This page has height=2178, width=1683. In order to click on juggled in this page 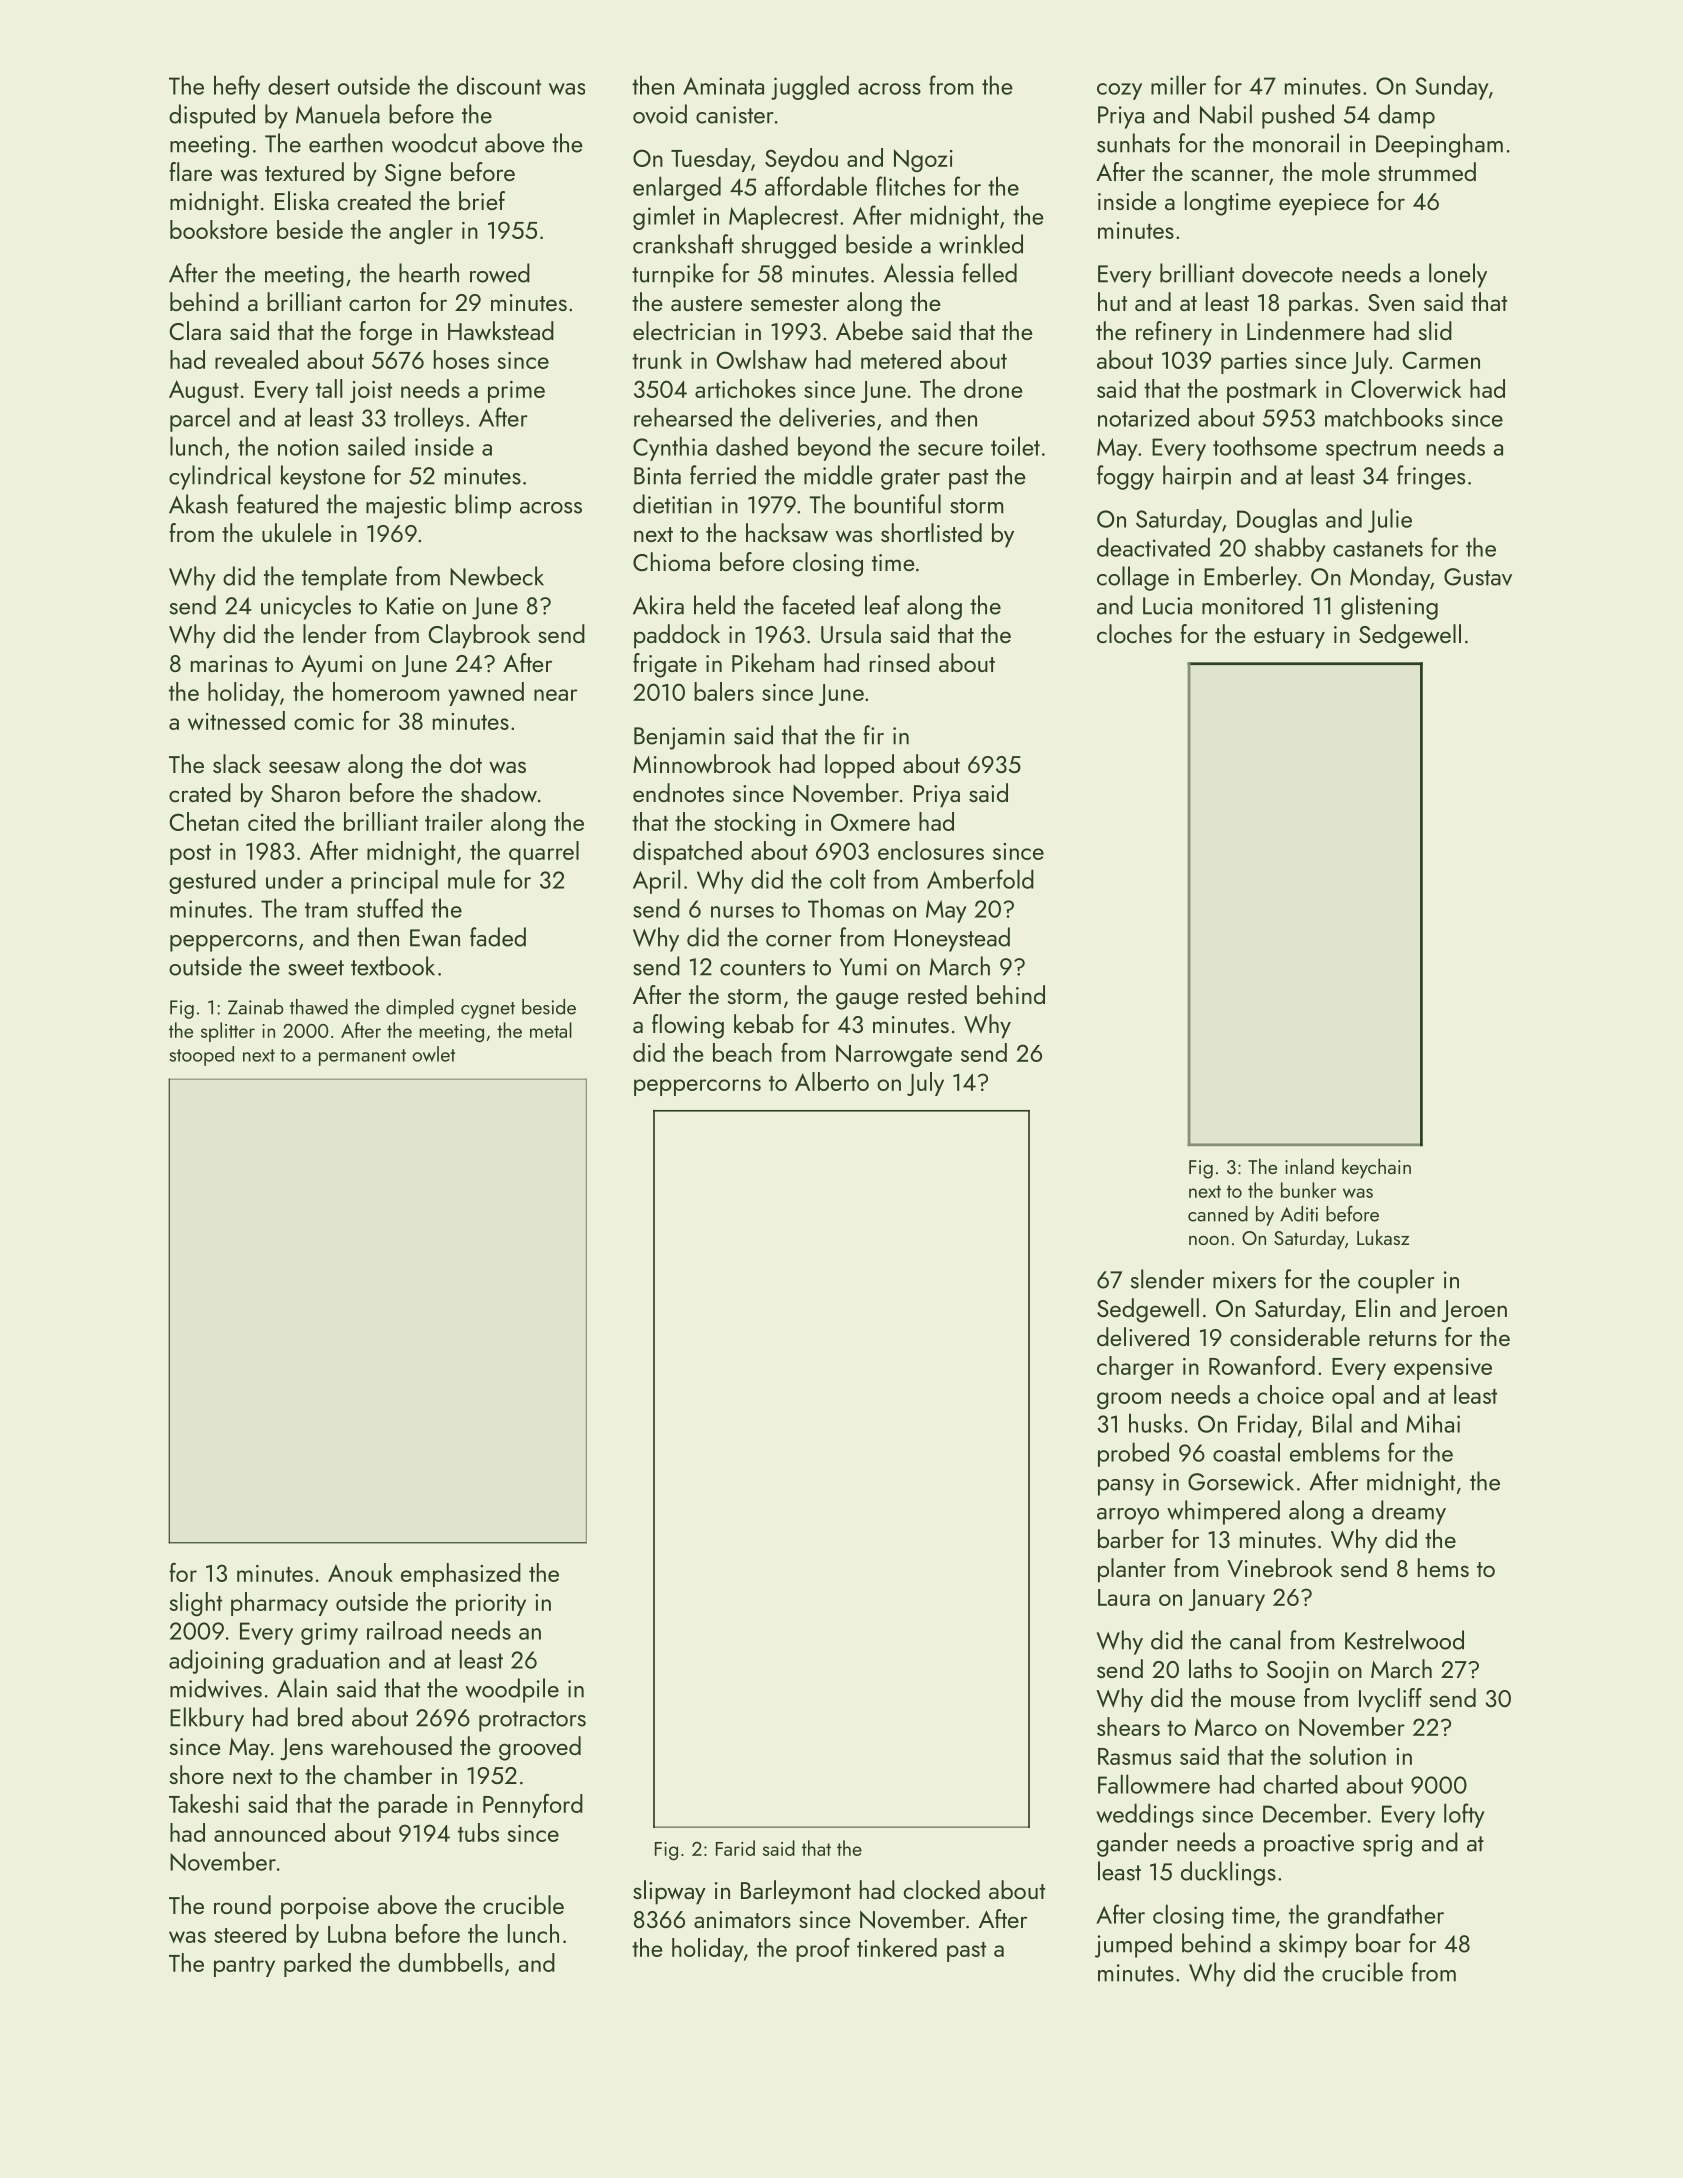, I will do `click(810, 87)`.
